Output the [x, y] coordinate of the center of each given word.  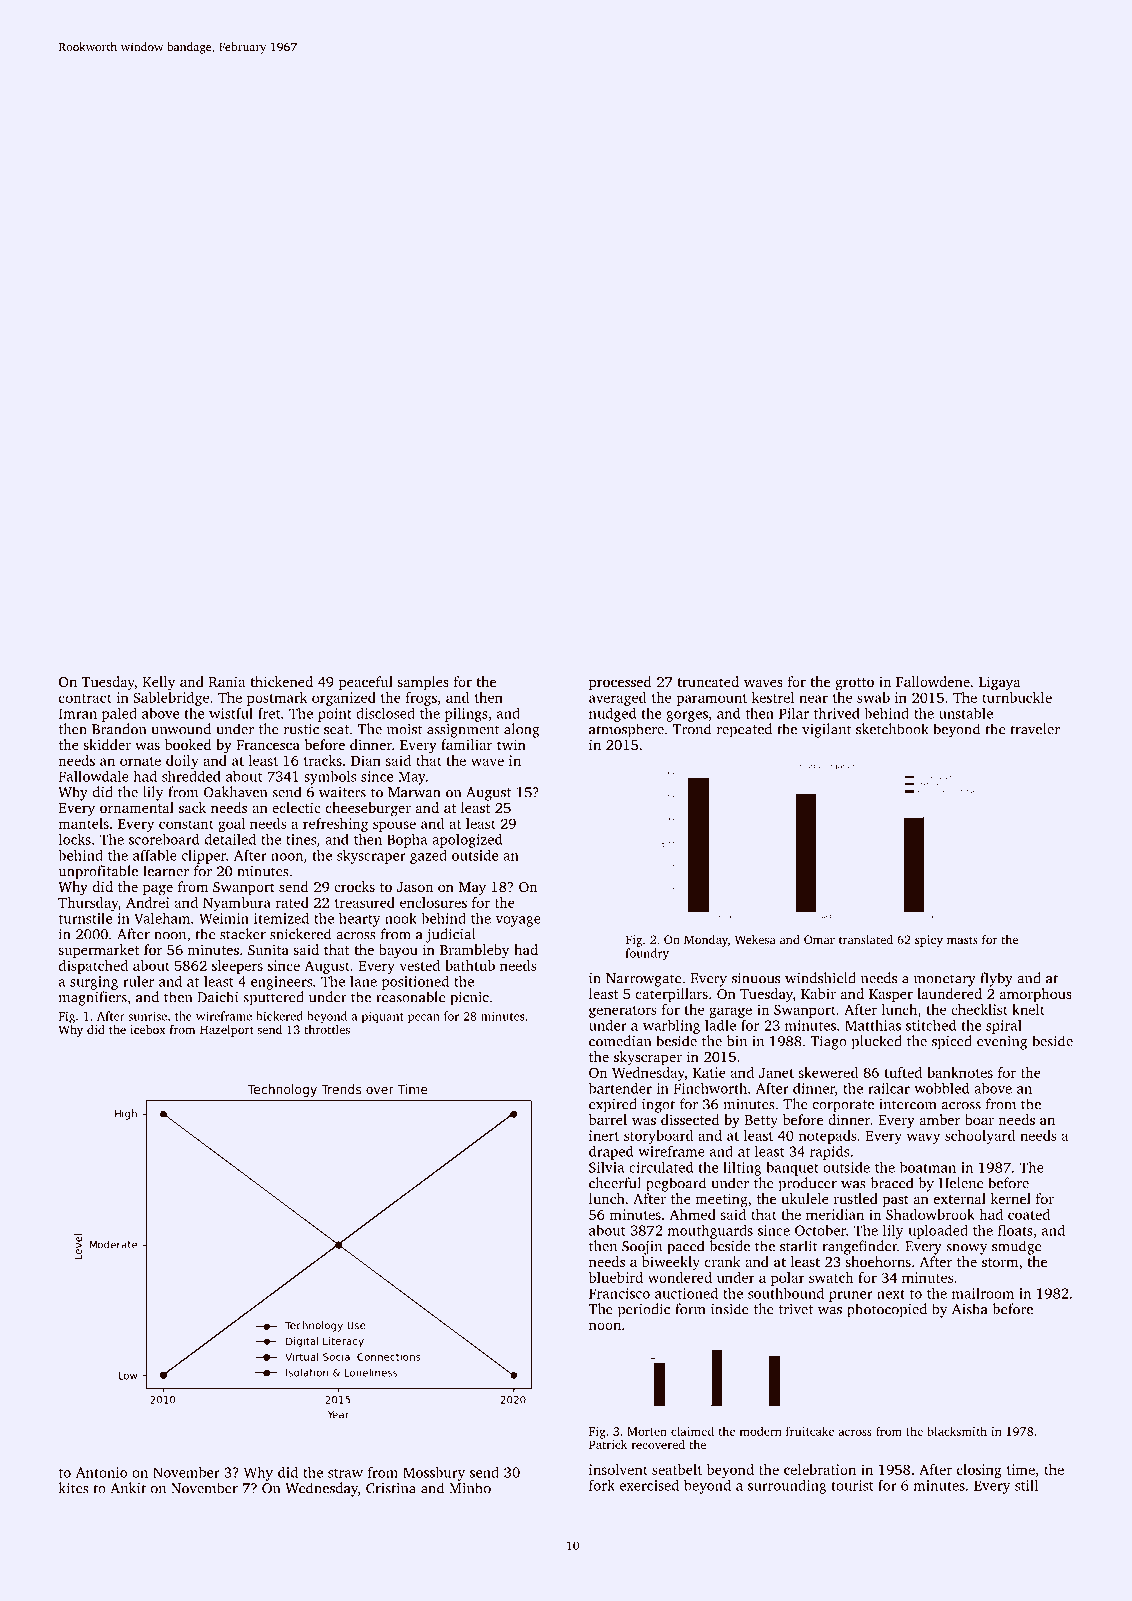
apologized [467, 841]
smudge [1016, 1247]
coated [1029, 1214]
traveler [1035, 729]
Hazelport [227, 1031]
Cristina [391, 1488]
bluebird [616, 1277]
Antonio [101, 1472]
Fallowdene [933, 681]
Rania [227, 681]
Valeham [162, 918]
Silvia [607, 1167]
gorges [687, 716]
